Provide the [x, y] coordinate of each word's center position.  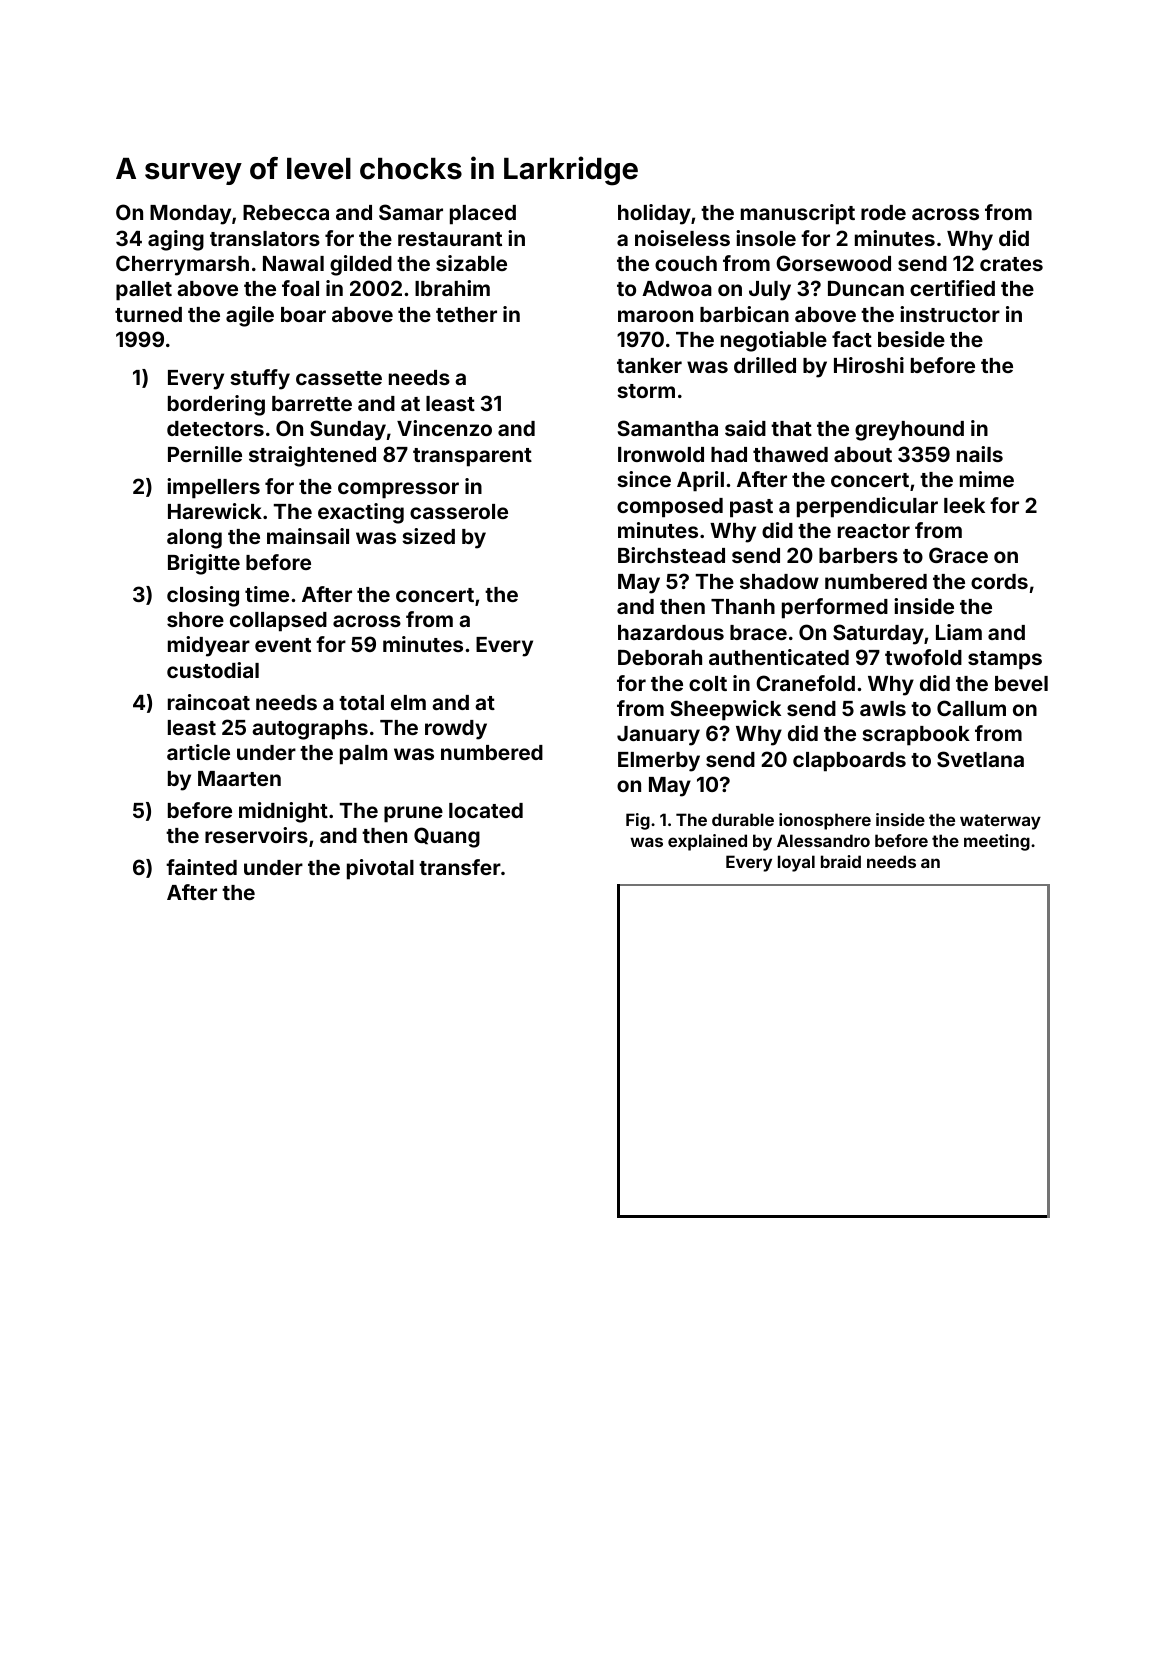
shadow [779, 581]
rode [883, 212]
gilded [361, 265]
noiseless [682, 238]
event [283, 645]
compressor [398, 490]
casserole [459, 511]
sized [428, 536]
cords [999, 581]
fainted [201, 867]
